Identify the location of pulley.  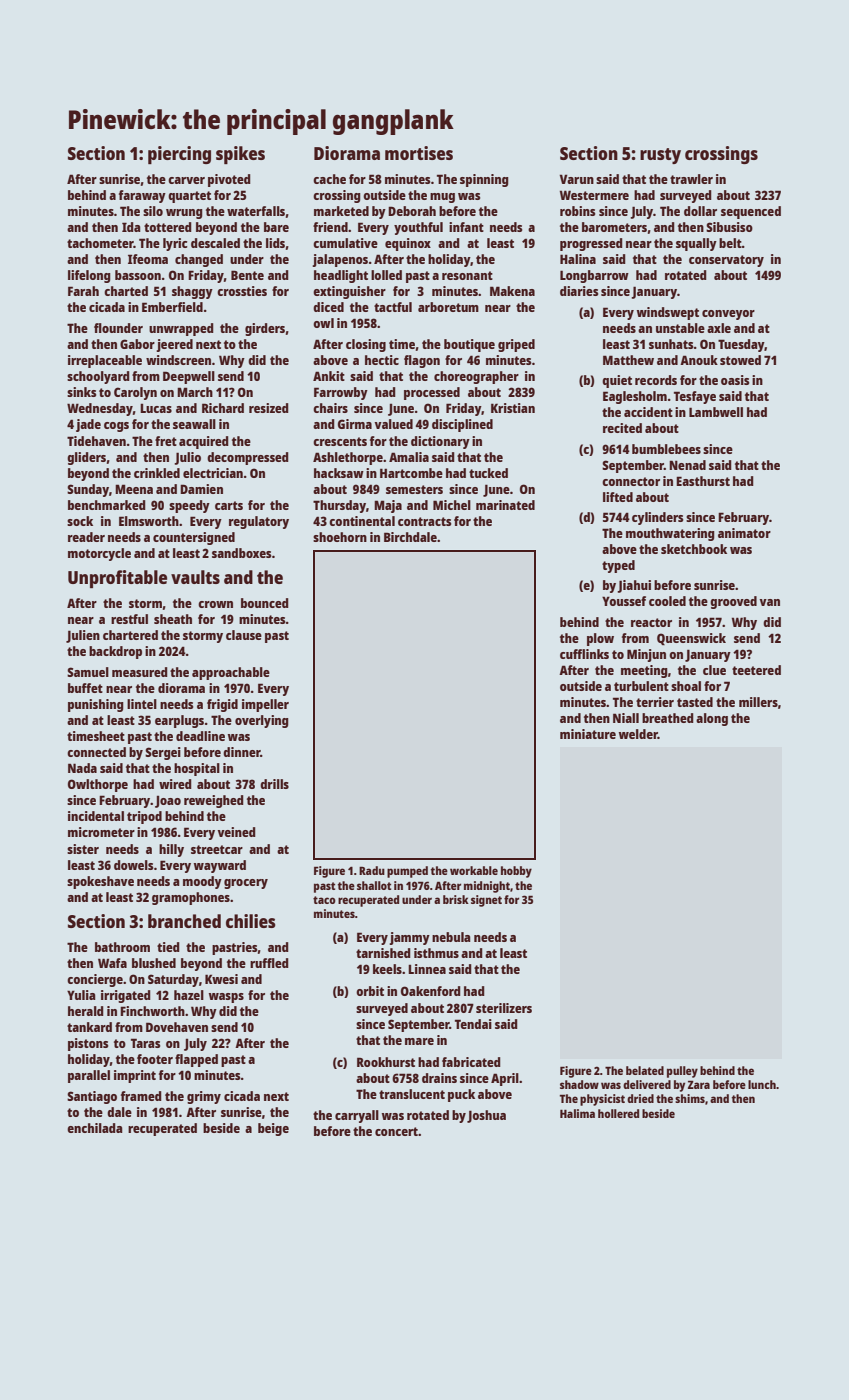
(682, 1072).
